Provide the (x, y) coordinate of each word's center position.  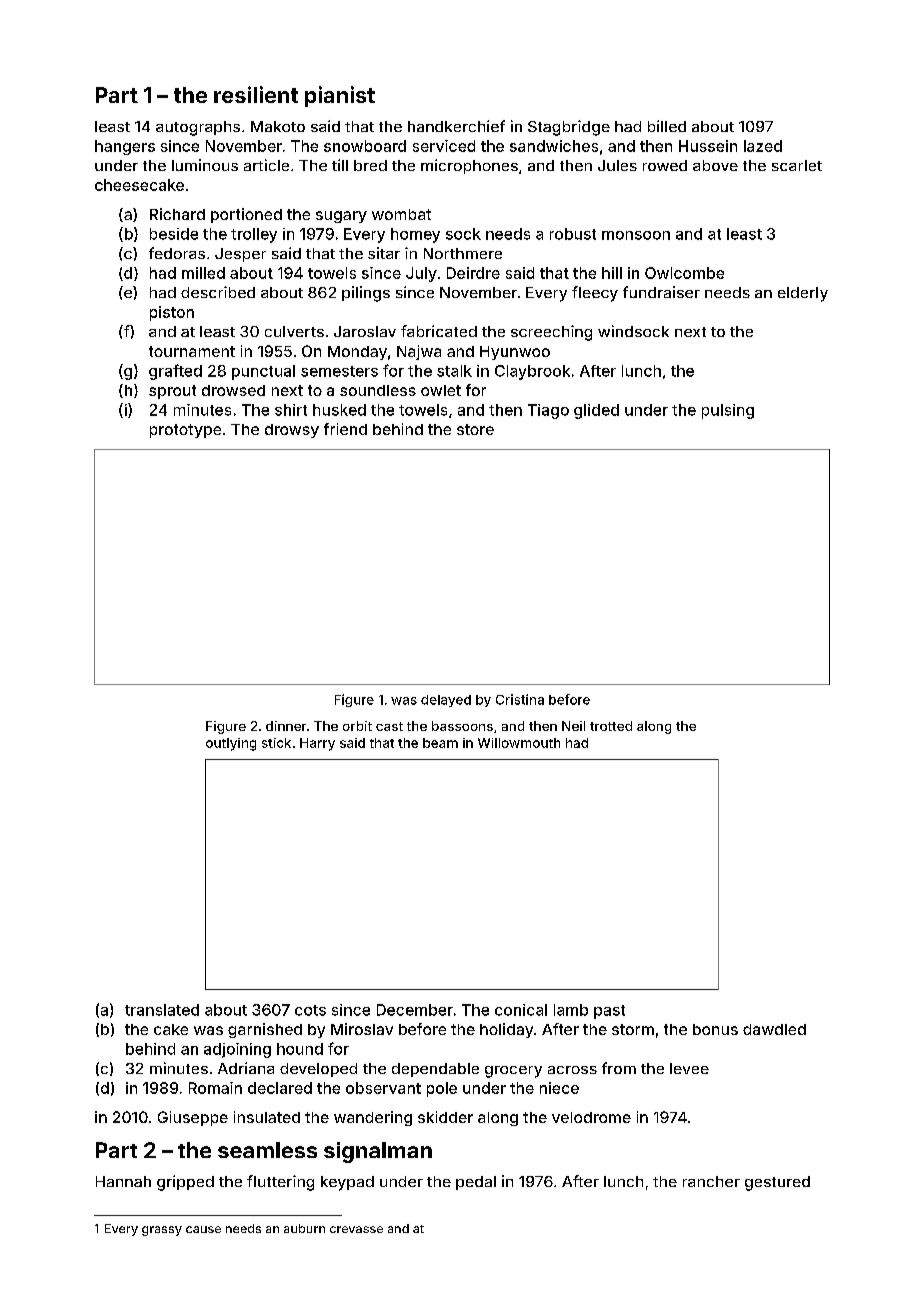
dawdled (774, 1029)
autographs (198, 128)
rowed (665, 165)
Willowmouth (519, 743)
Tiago (548, 411)
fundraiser (661, 292)
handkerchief (456, 126)
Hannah (123, 1181)
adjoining (237, 1050)
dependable (435, 1070)
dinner (286, 726)
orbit (357, 726)
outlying (231, 744)
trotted (611, 726)
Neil (573, 726)
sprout (172, 392)
